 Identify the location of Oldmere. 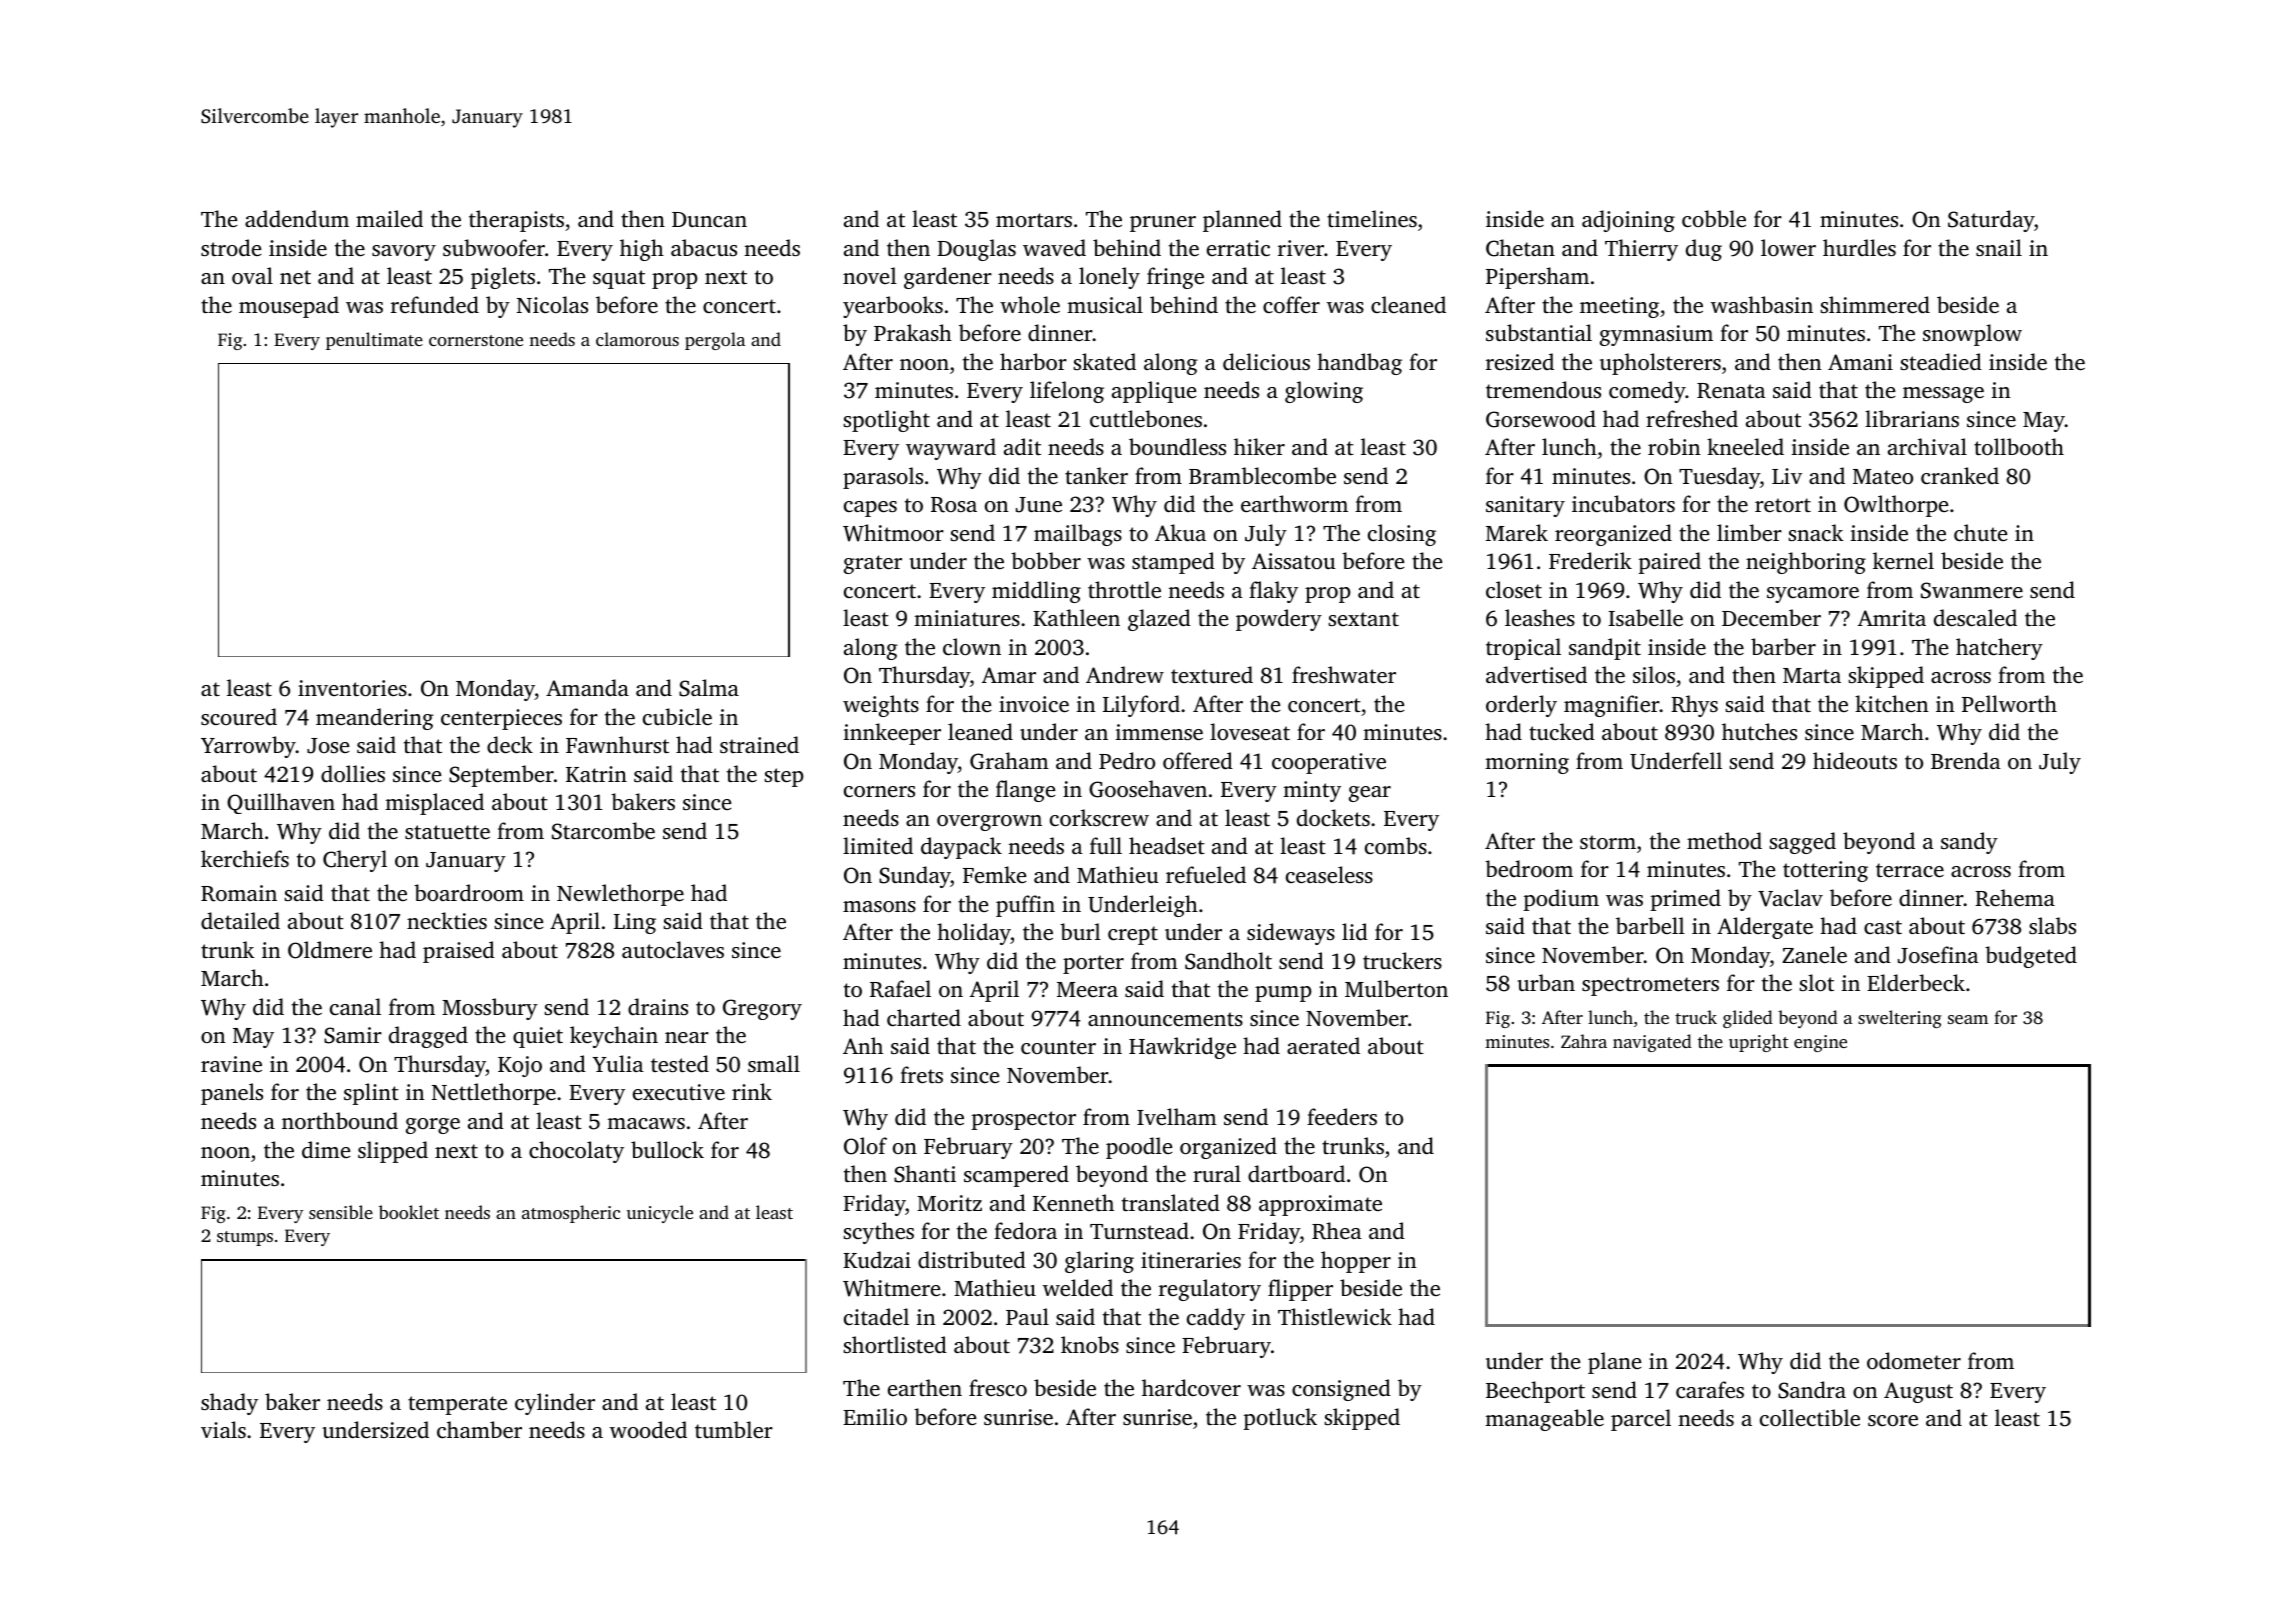
(330, 950).
